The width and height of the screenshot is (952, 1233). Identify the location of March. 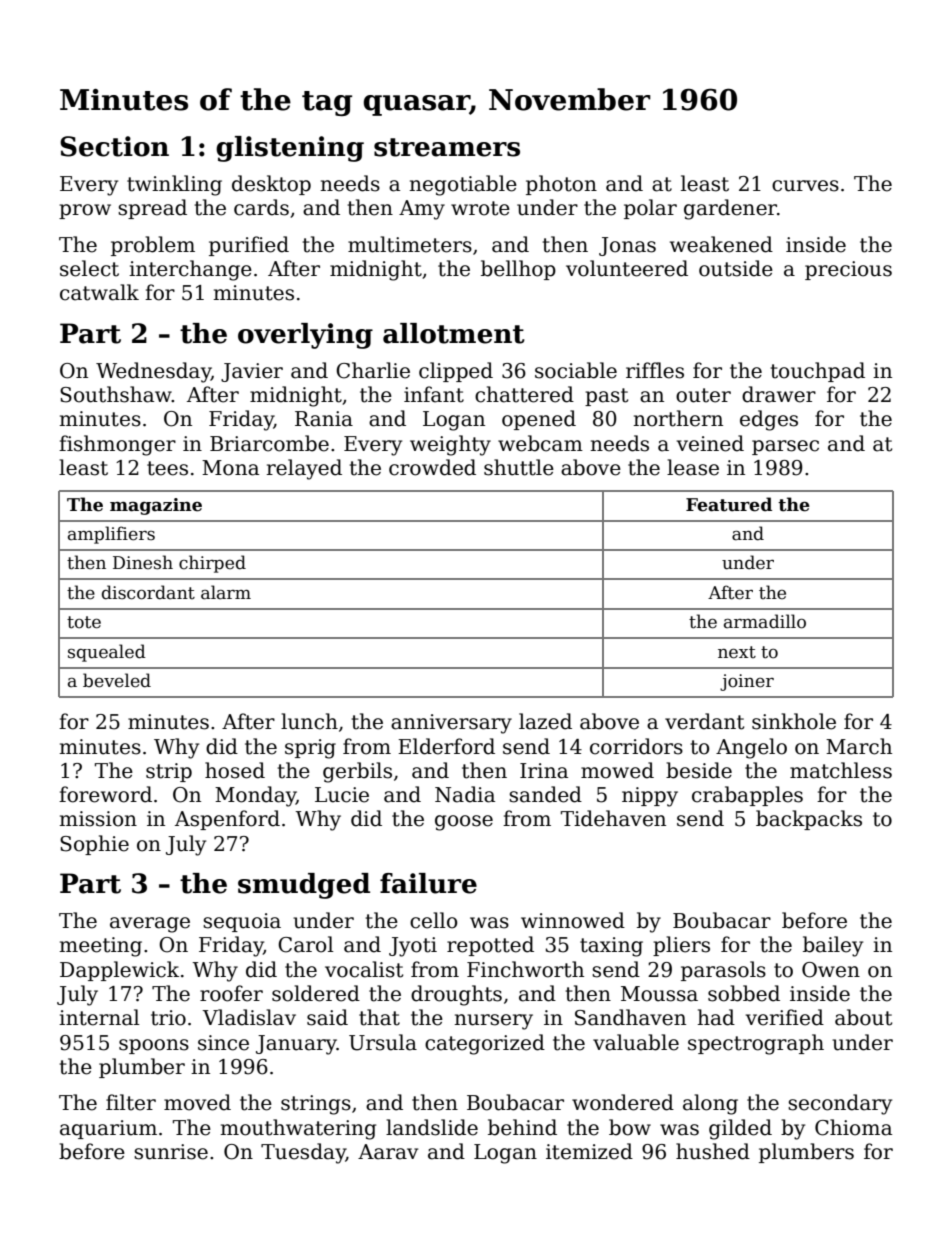
(859, 746).
